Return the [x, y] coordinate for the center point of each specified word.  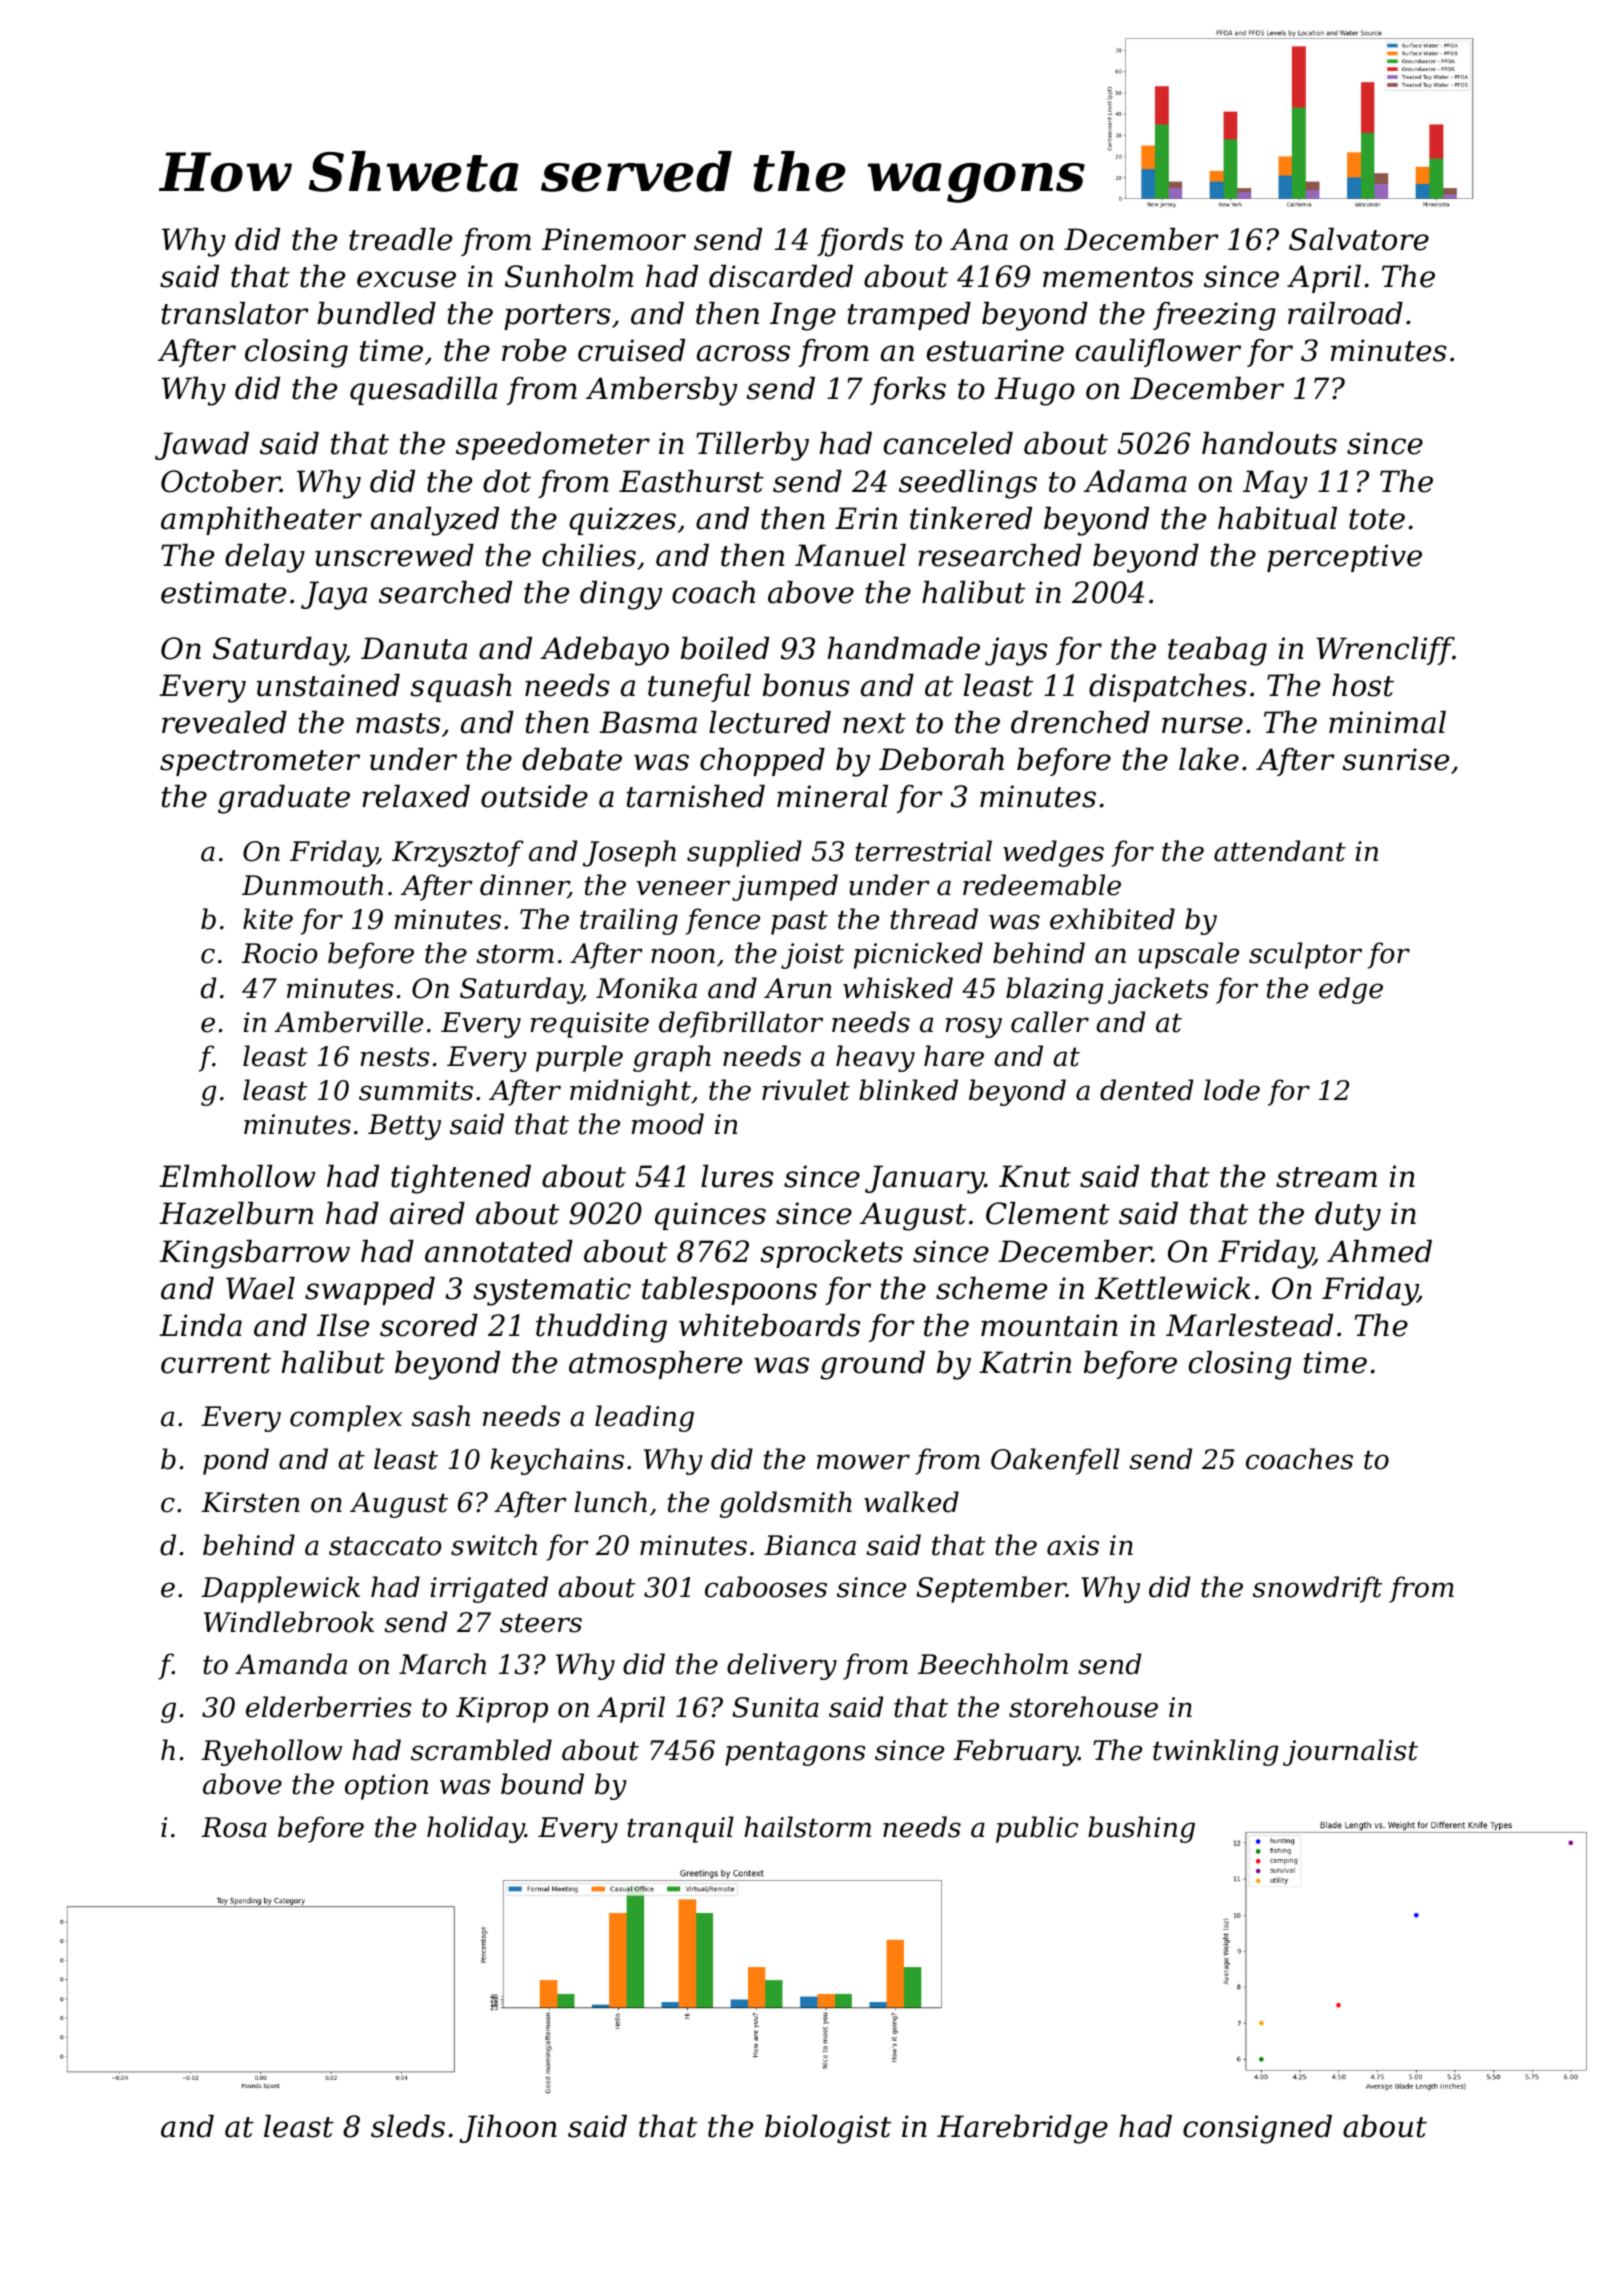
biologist [828, 2129]
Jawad [202, 446]
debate [572, 759]
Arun [798, 988]
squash [460, 688]
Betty [404, 1127]
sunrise [1395, 759]
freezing [1214, 316]
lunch [610, 1502]
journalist [1350, 1752]
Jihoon [508, 2129]
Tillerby [752, 446]
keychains [557, 1461]
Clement [1048, 1213]
